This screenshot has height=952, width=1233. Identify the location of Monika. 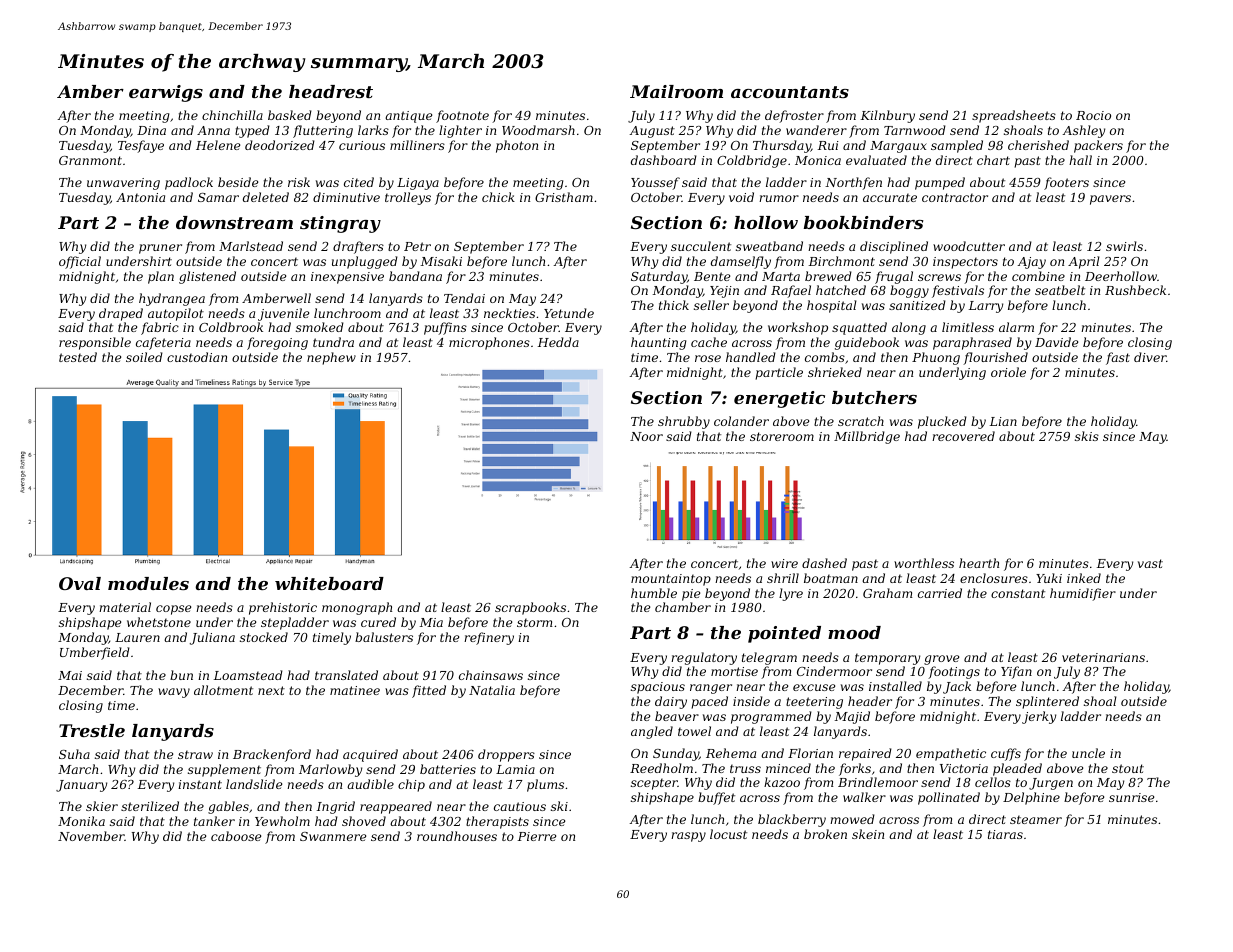
(81, 821).
